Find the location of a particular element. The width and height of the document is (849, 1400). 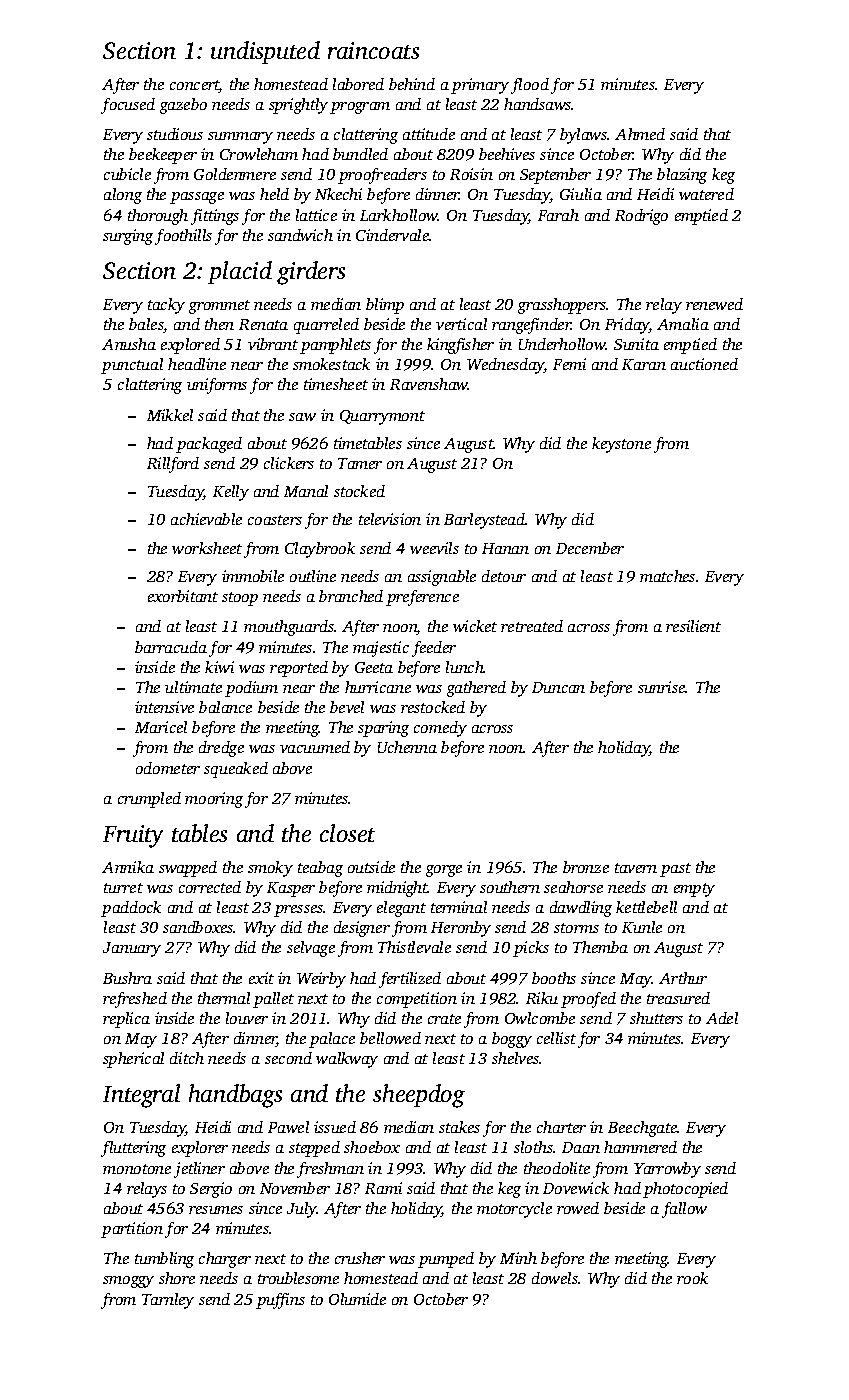

raincoats is located at coordinates (373, 50).
